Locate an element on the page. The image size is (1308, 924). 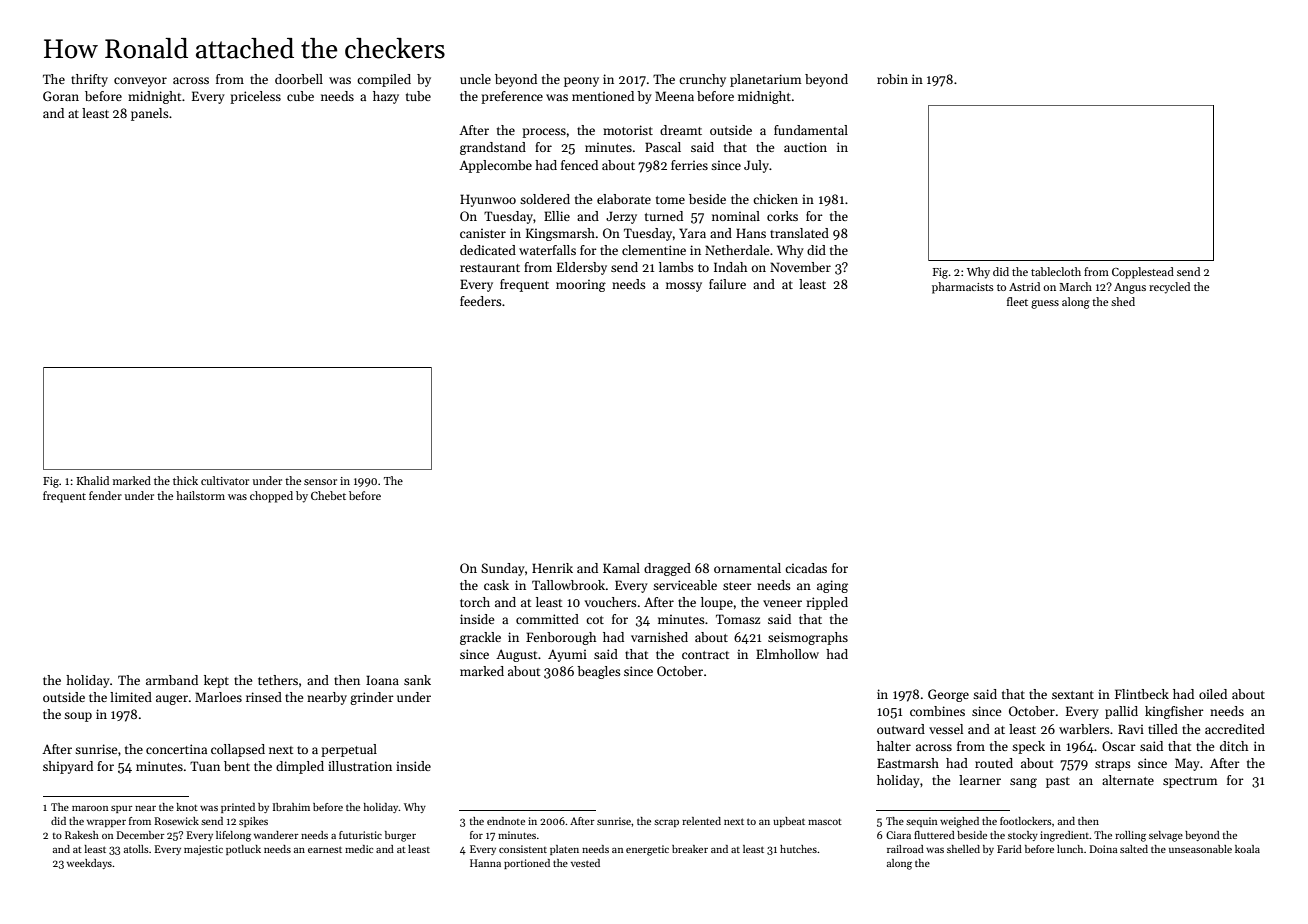
Rosewick is located at coordinates (176, 821).
